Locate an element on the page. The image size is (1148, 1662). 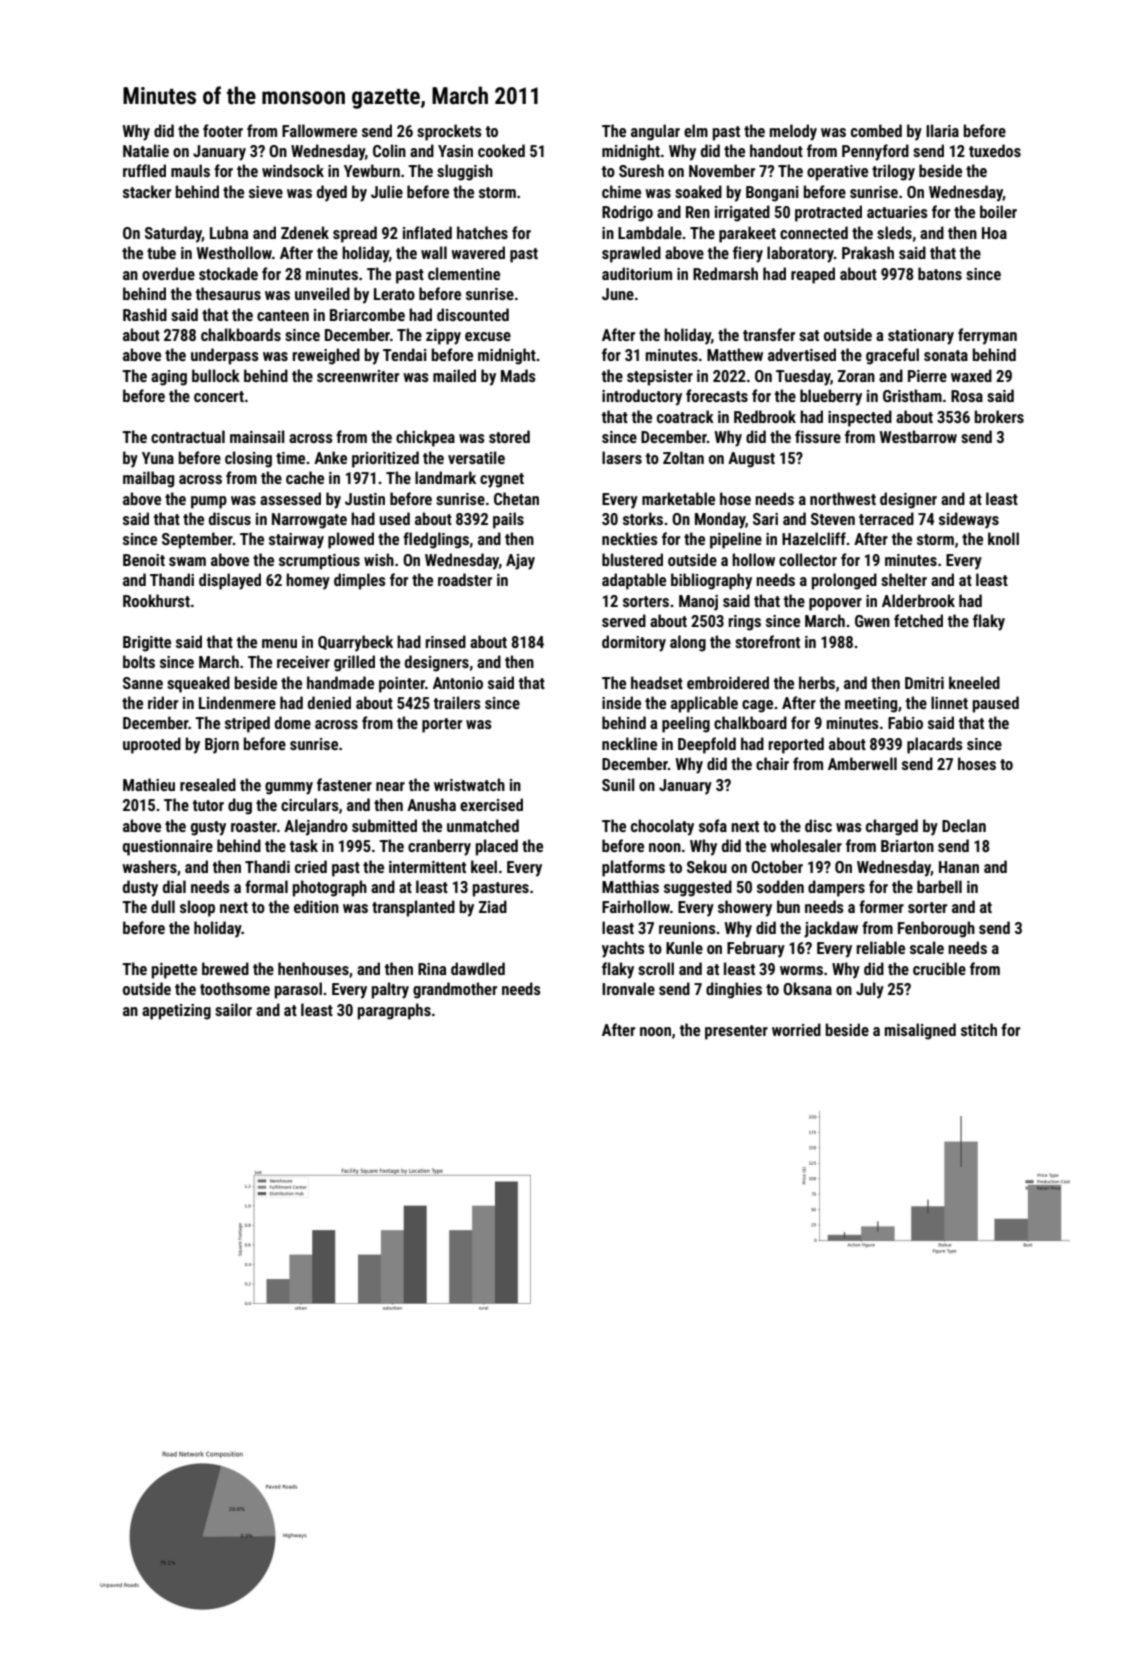
mailbag is located at coordinates (148, 479).
